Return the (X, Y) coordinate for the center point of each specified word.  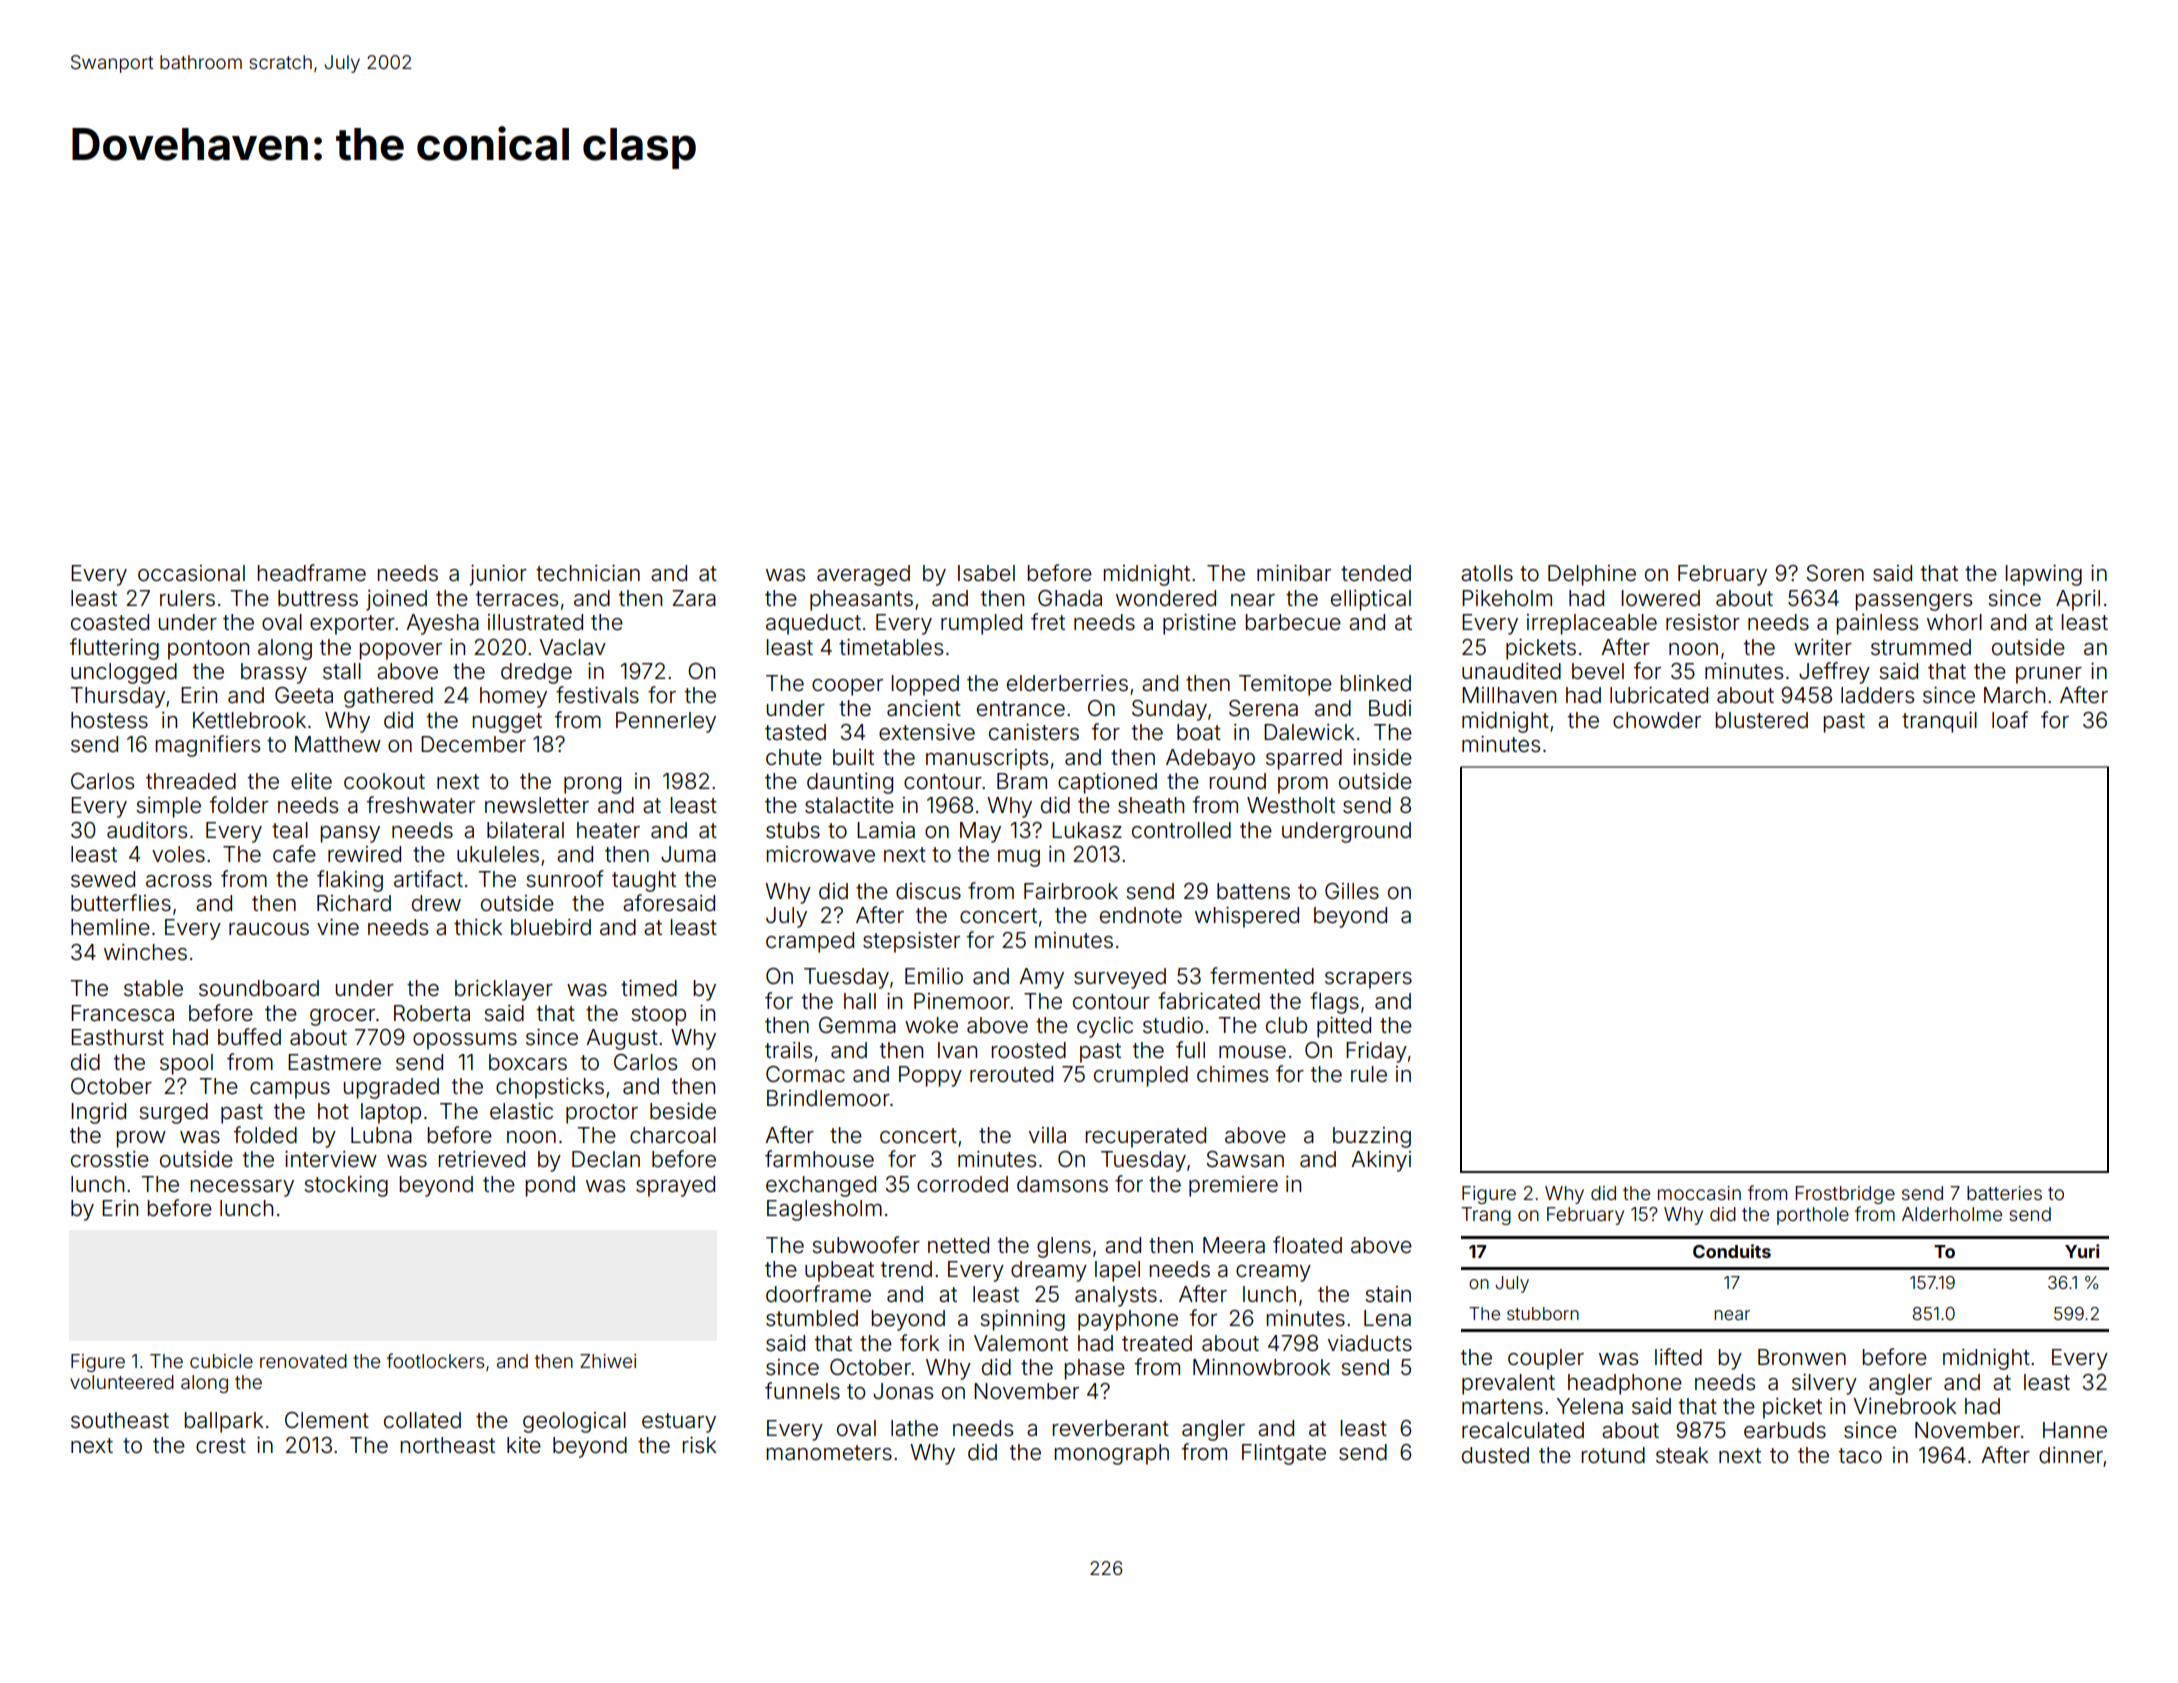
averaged (863, 575)
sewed (103, 879)
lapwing (2044, 575)
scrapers (1368, 980)
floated (1307, 1245)
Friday (1376, 1052)
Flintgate (1284, 1454)
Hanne (2075, 1430)
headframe (312, 573)
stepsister (911, 942)
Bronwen (1802, 1357)
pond (550, 1186)
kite (524, 1445)
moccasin (1699, 1193)
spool (186, 1064)
